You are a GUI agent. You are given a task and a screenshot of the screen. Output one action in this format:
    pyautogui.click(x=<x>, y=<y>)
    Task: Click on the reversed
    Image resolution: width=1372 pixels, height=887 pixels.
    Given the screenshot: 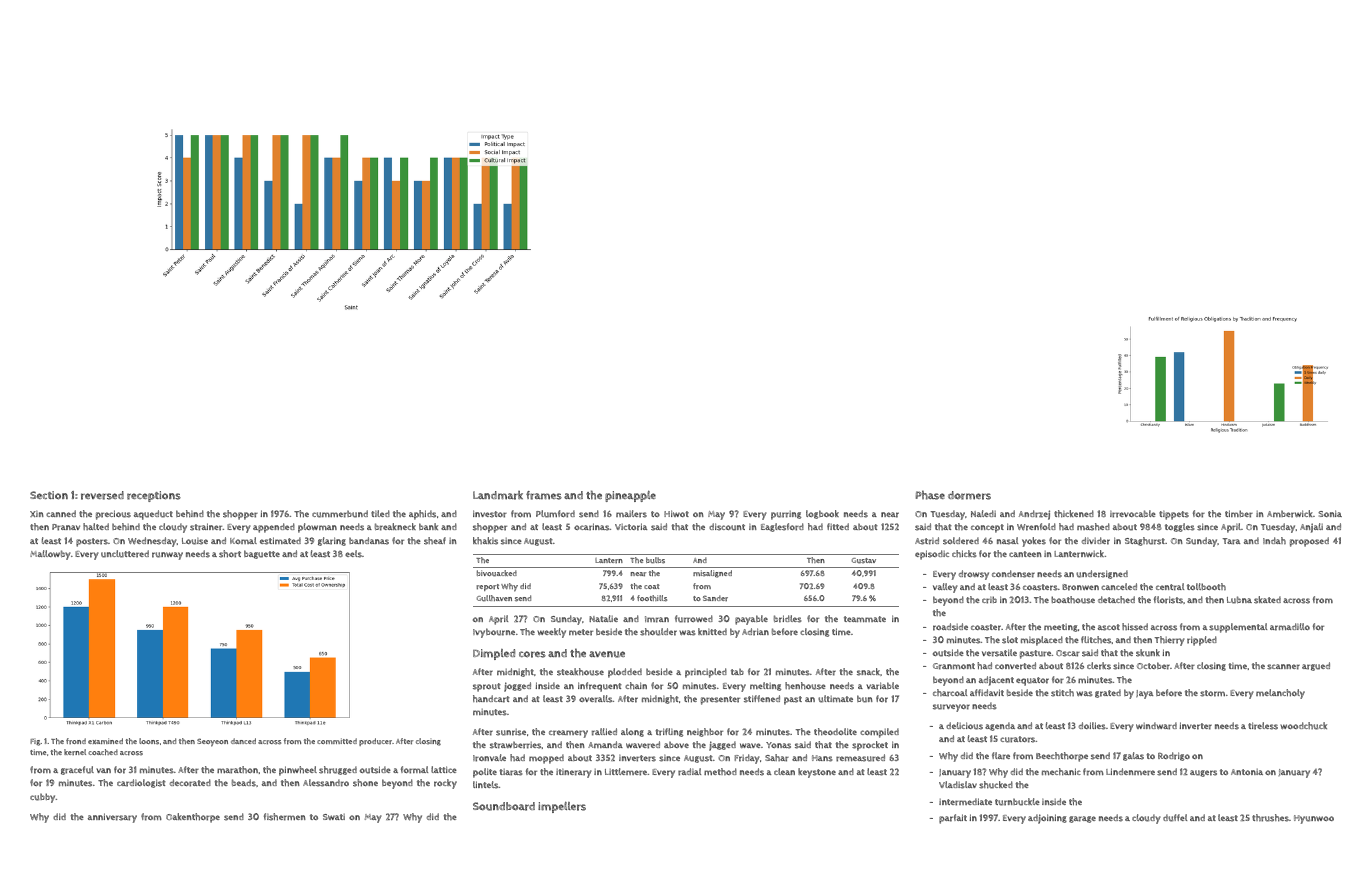 What is the action you would take?
    pyautogui.click(x=102, y=495)
